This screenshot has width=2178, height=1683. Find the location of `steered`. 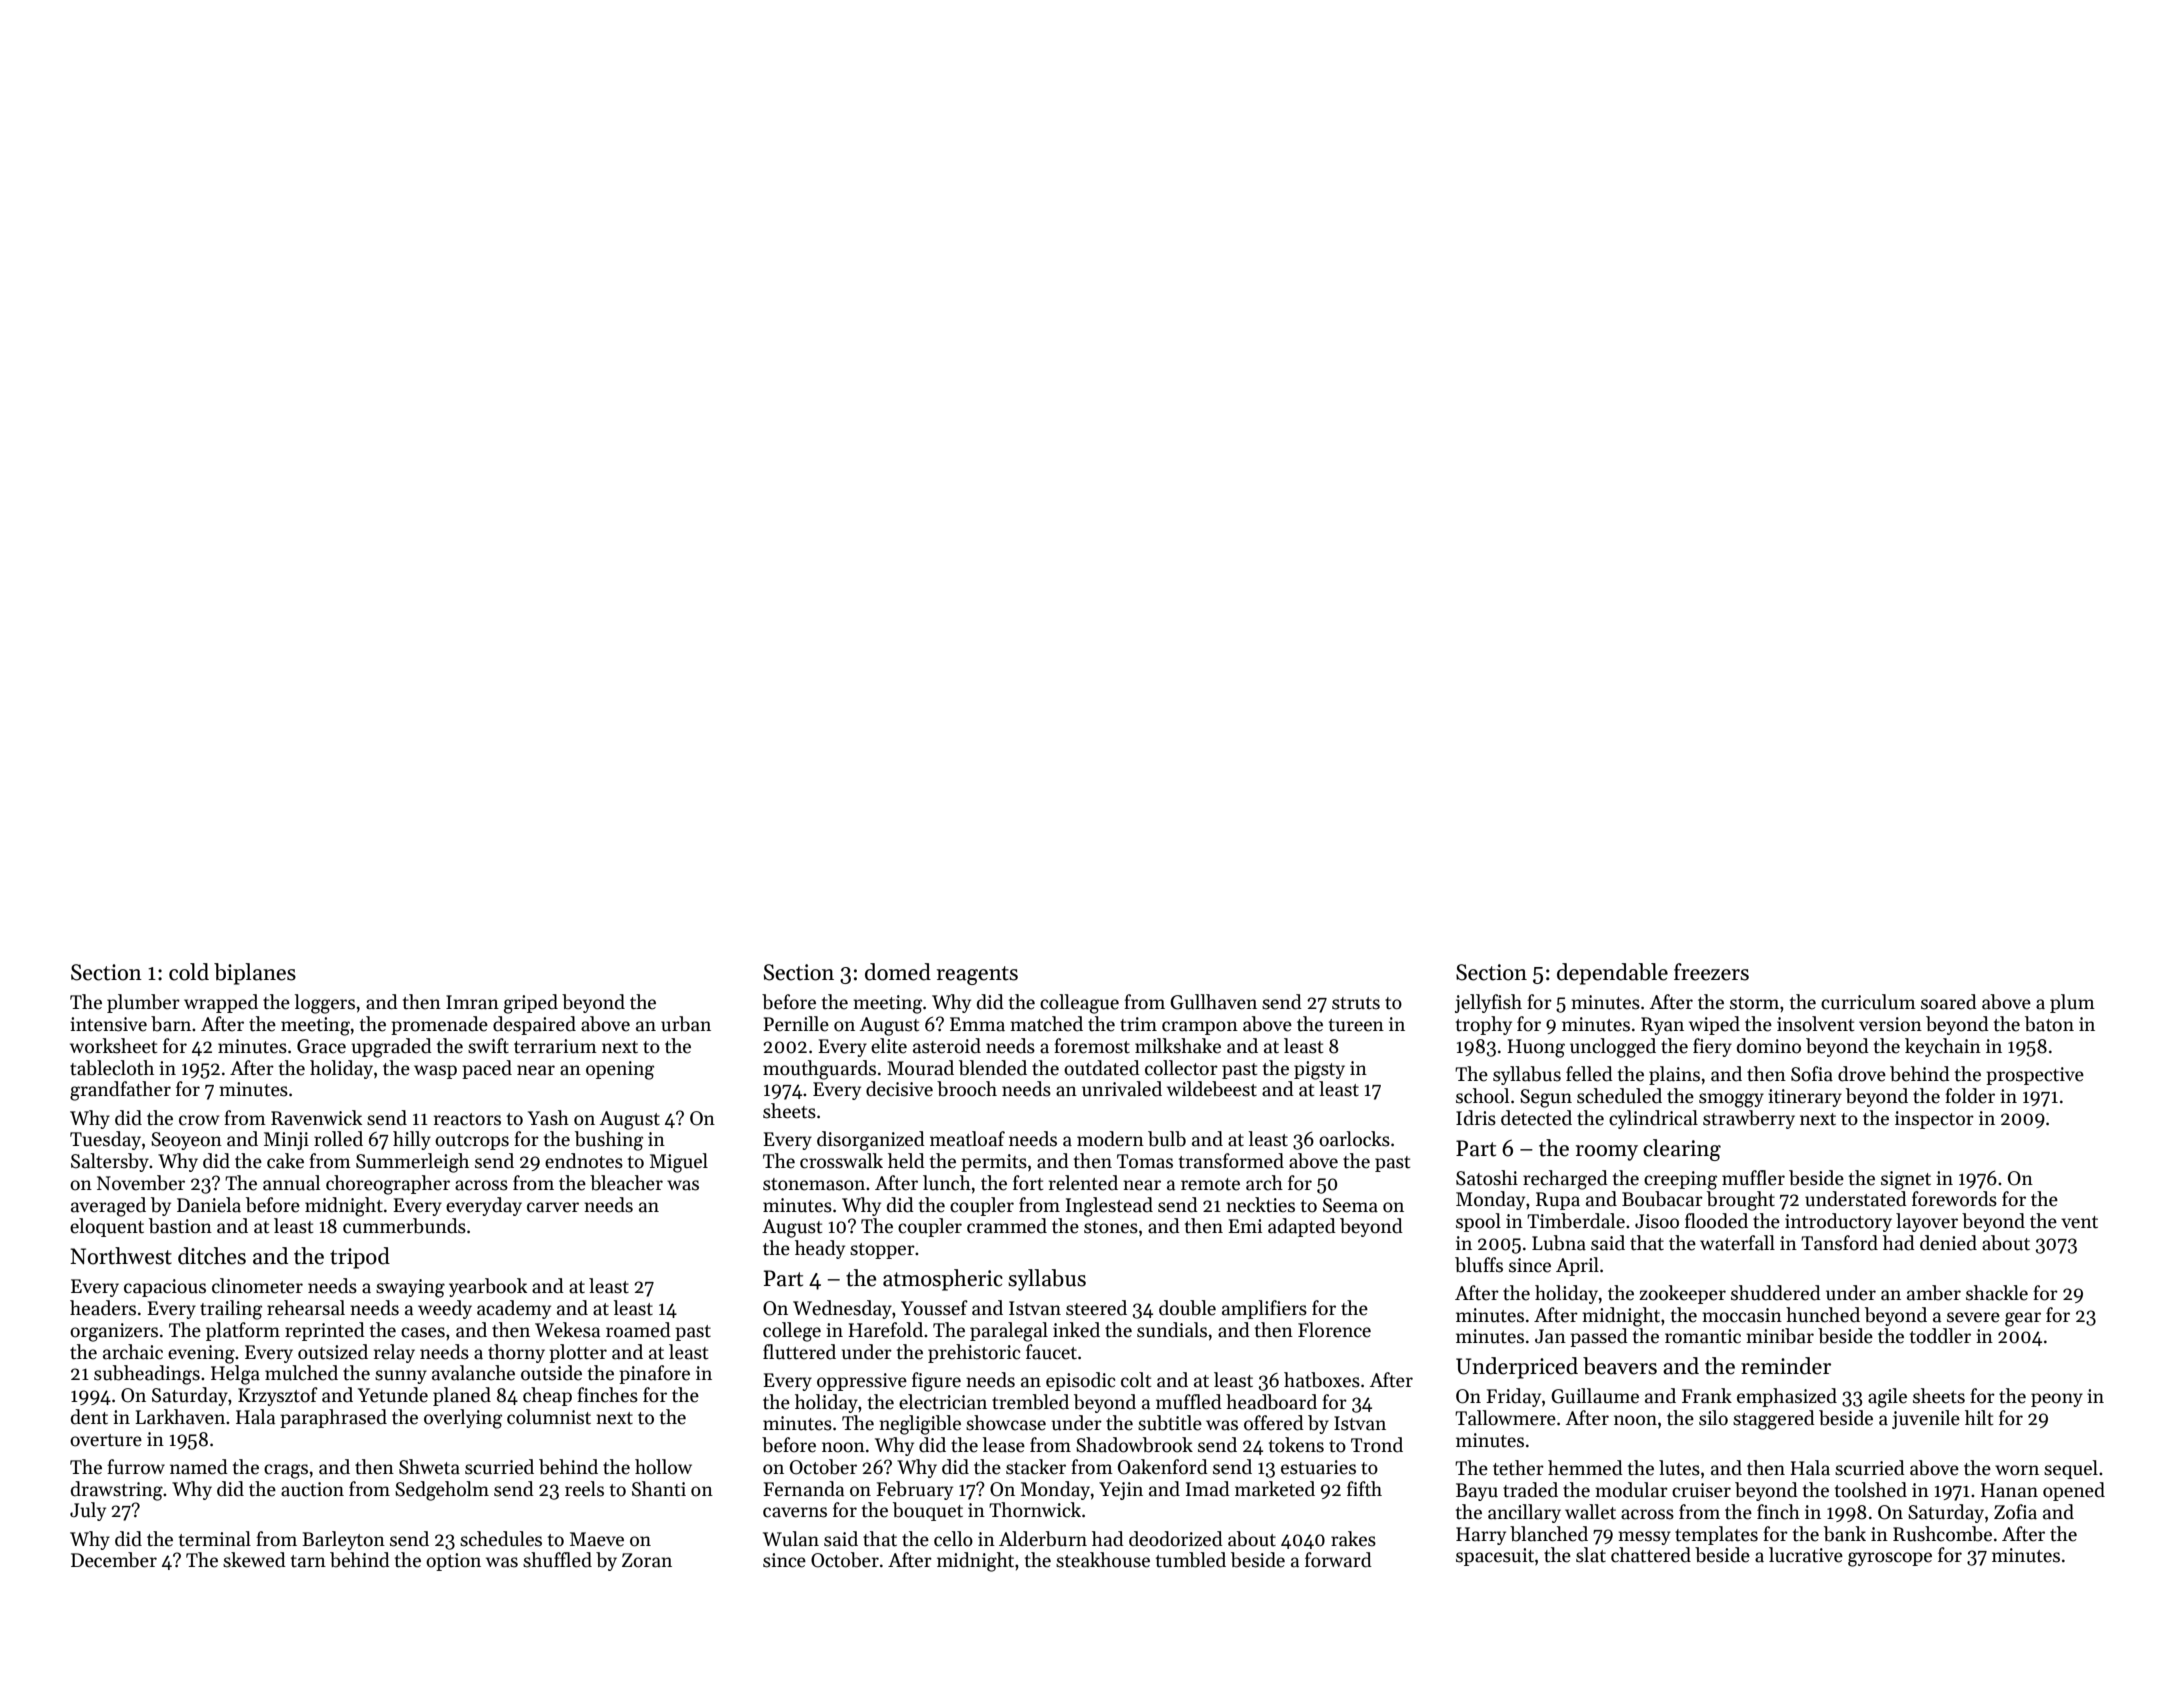

steered is located at coordinates (1096, 1308).
